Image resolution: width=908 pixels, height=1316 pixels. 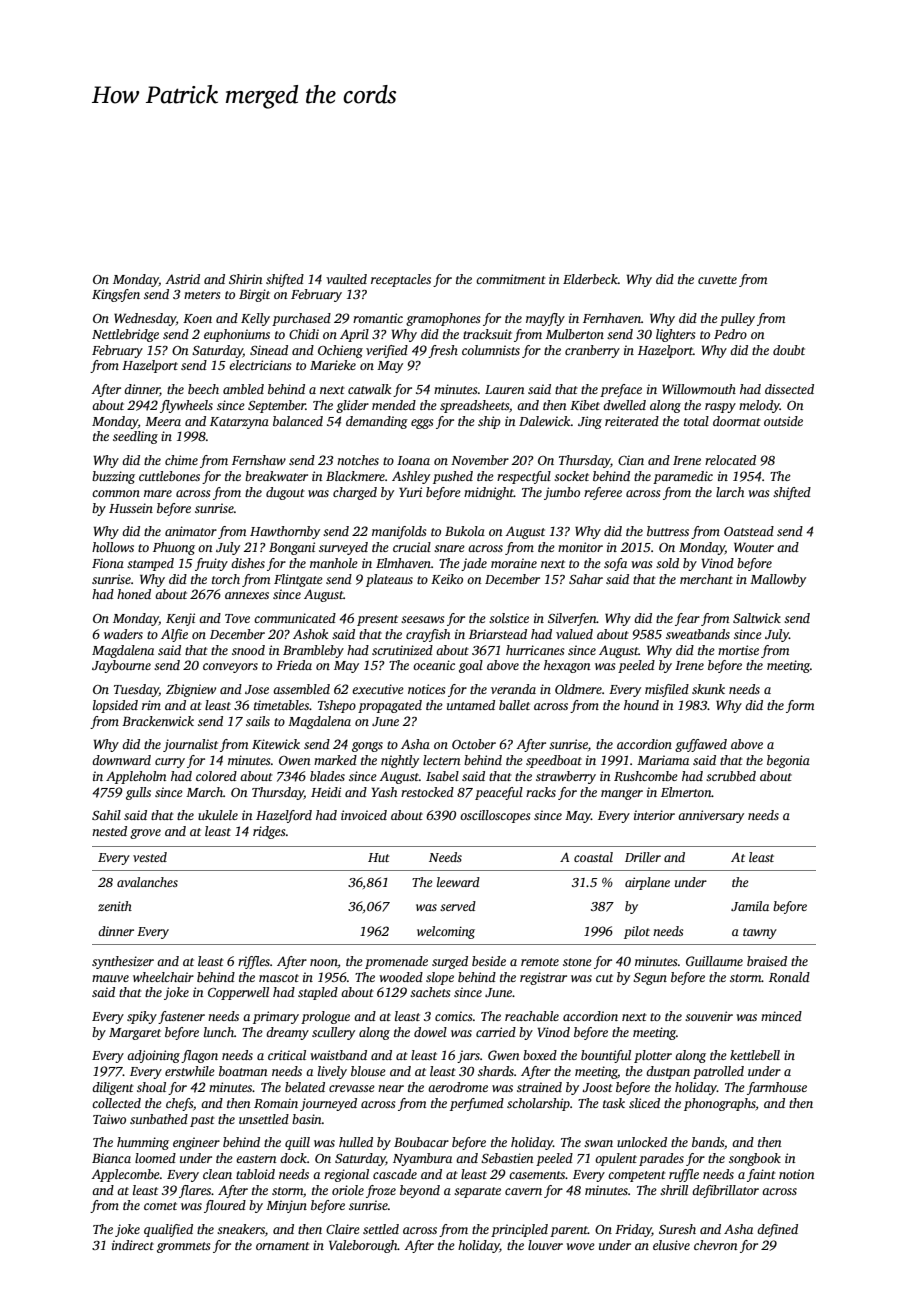 What do you see at coordinates (255, 319) in the screenshot?
I see `Kelly` at bounding box center [255, 319].
